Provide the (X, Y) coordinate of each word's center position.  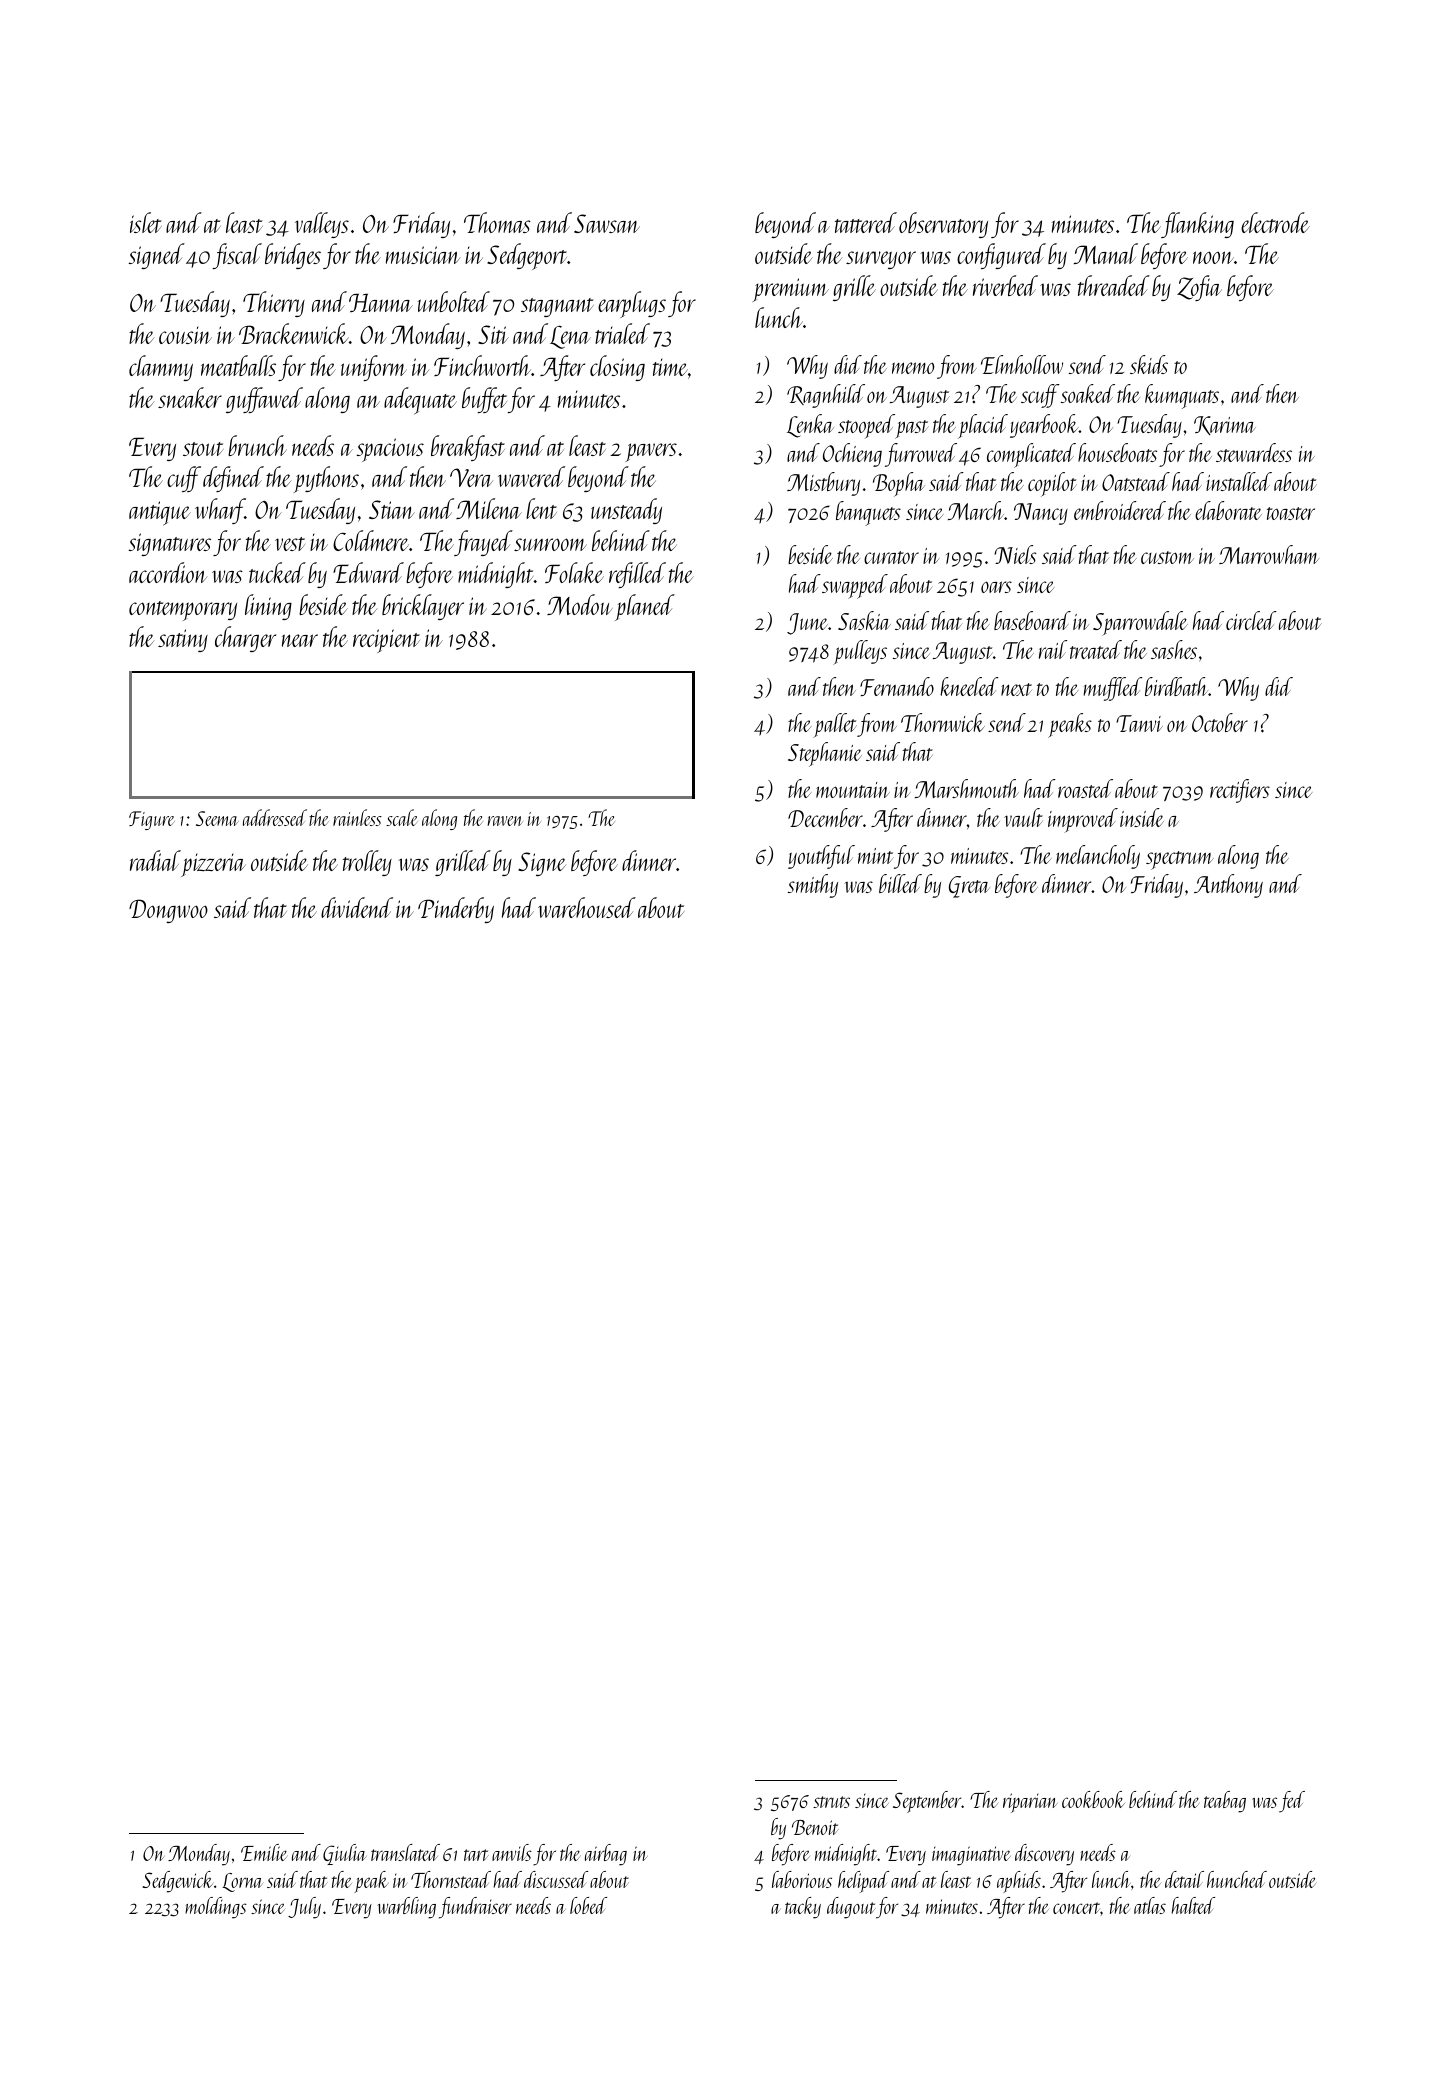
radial (155, 860)
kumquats (1182, 396)
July (304, 1908)
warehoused (587, 907)
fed (1292, 1802)
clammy (161, 368)
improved (1083, 820)
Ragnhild (826, 396)
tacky (803, 1908)
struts (831, 1802)
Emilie (264, 1852)
